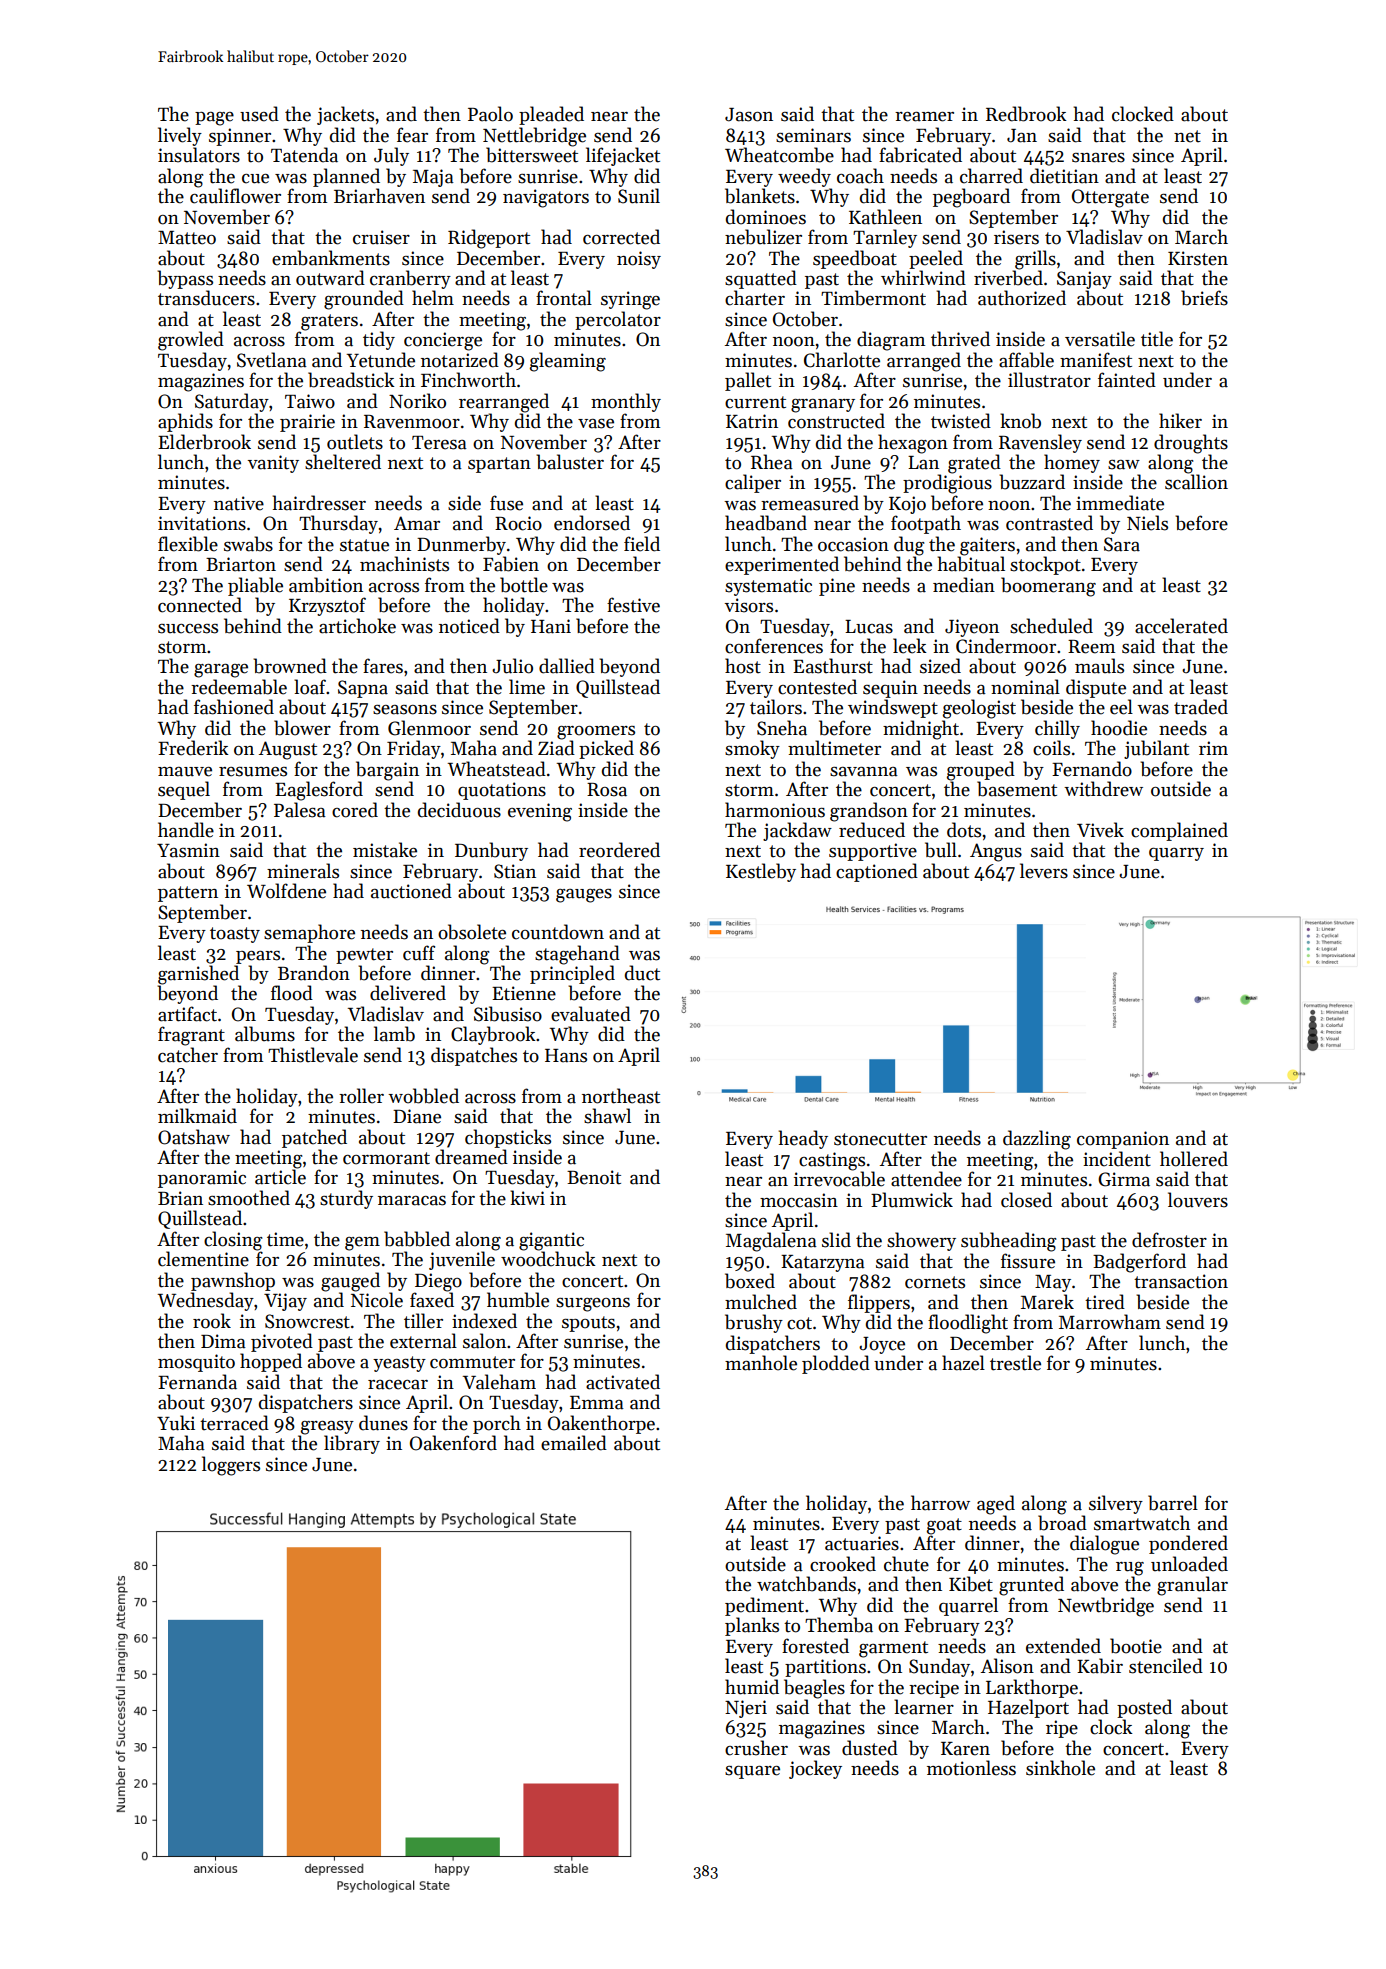  I want to click on wobbled, so click(423, 1096).
